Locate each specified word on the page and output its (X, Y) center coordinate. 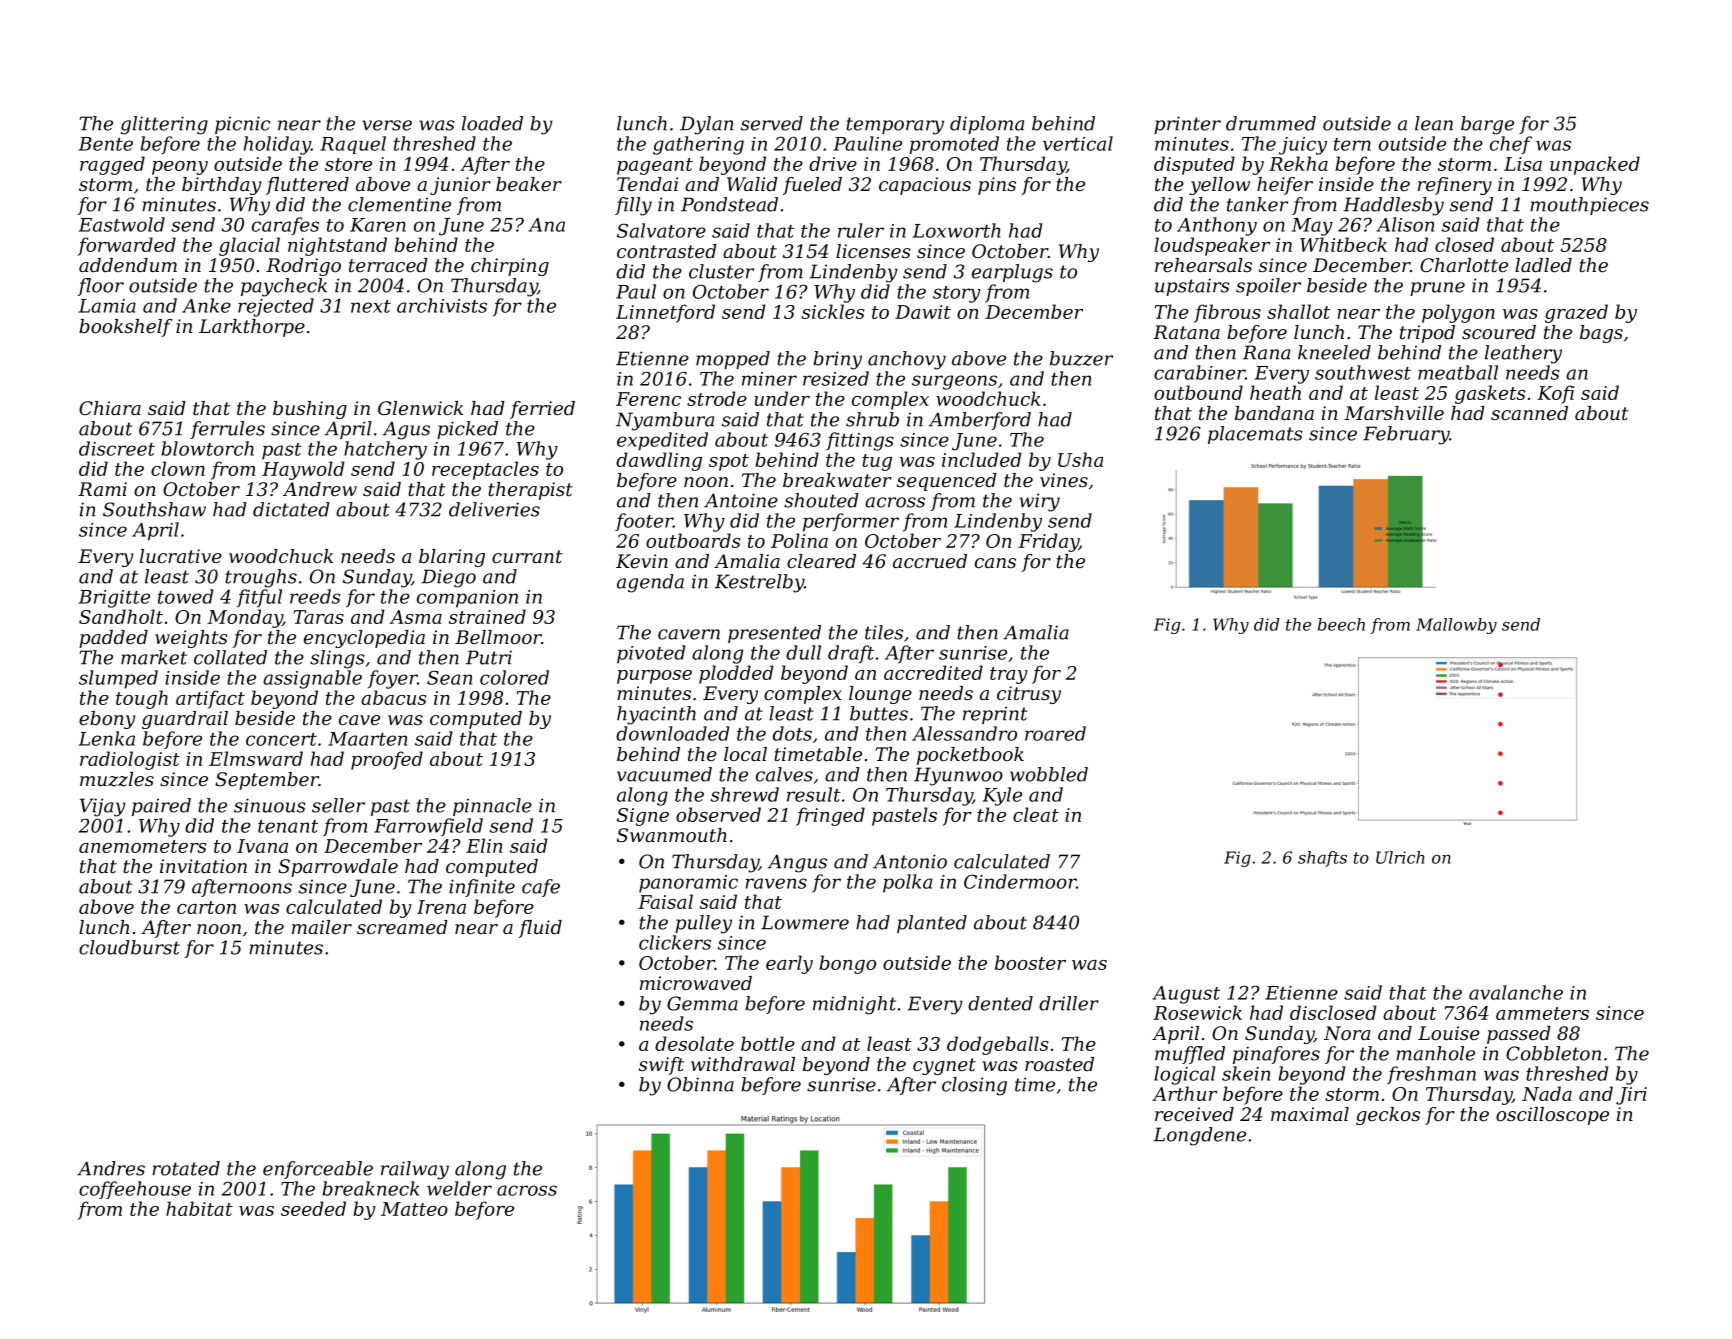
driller (1069, 1003)
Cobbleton (1553, 1053)
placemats (1255, 435)
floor (100, 287)
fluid (540, 929)
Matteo (414, 1209)
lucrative (181, 556)
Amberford (980, 421)
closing (974, 1086)
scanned (1529, 413)
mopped (733, 360)
